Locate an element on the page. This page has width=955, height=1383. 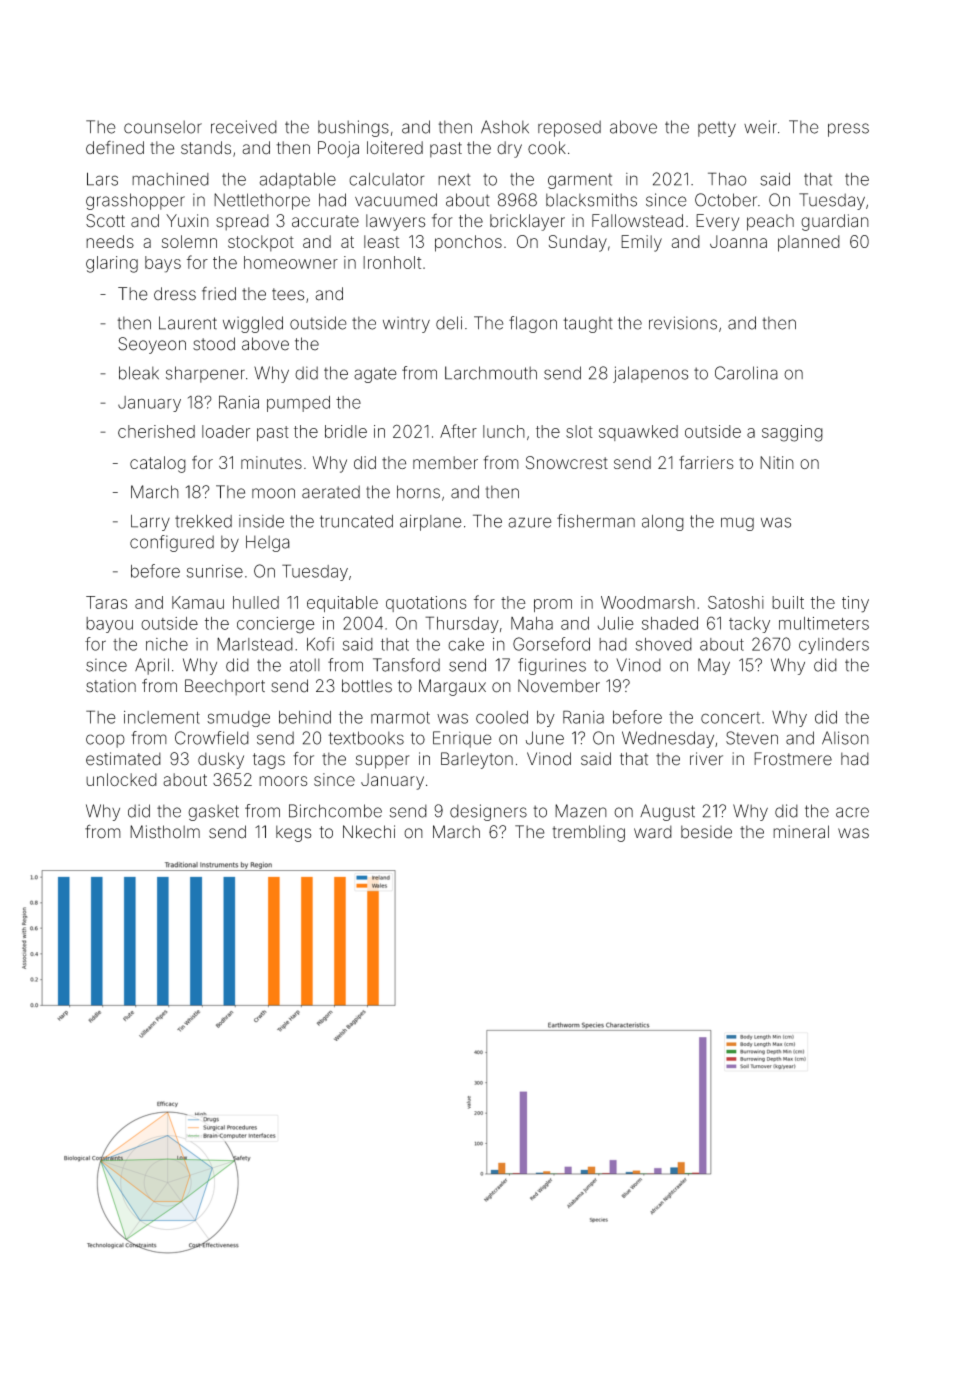
petty is located at coordinates (717, 129).
